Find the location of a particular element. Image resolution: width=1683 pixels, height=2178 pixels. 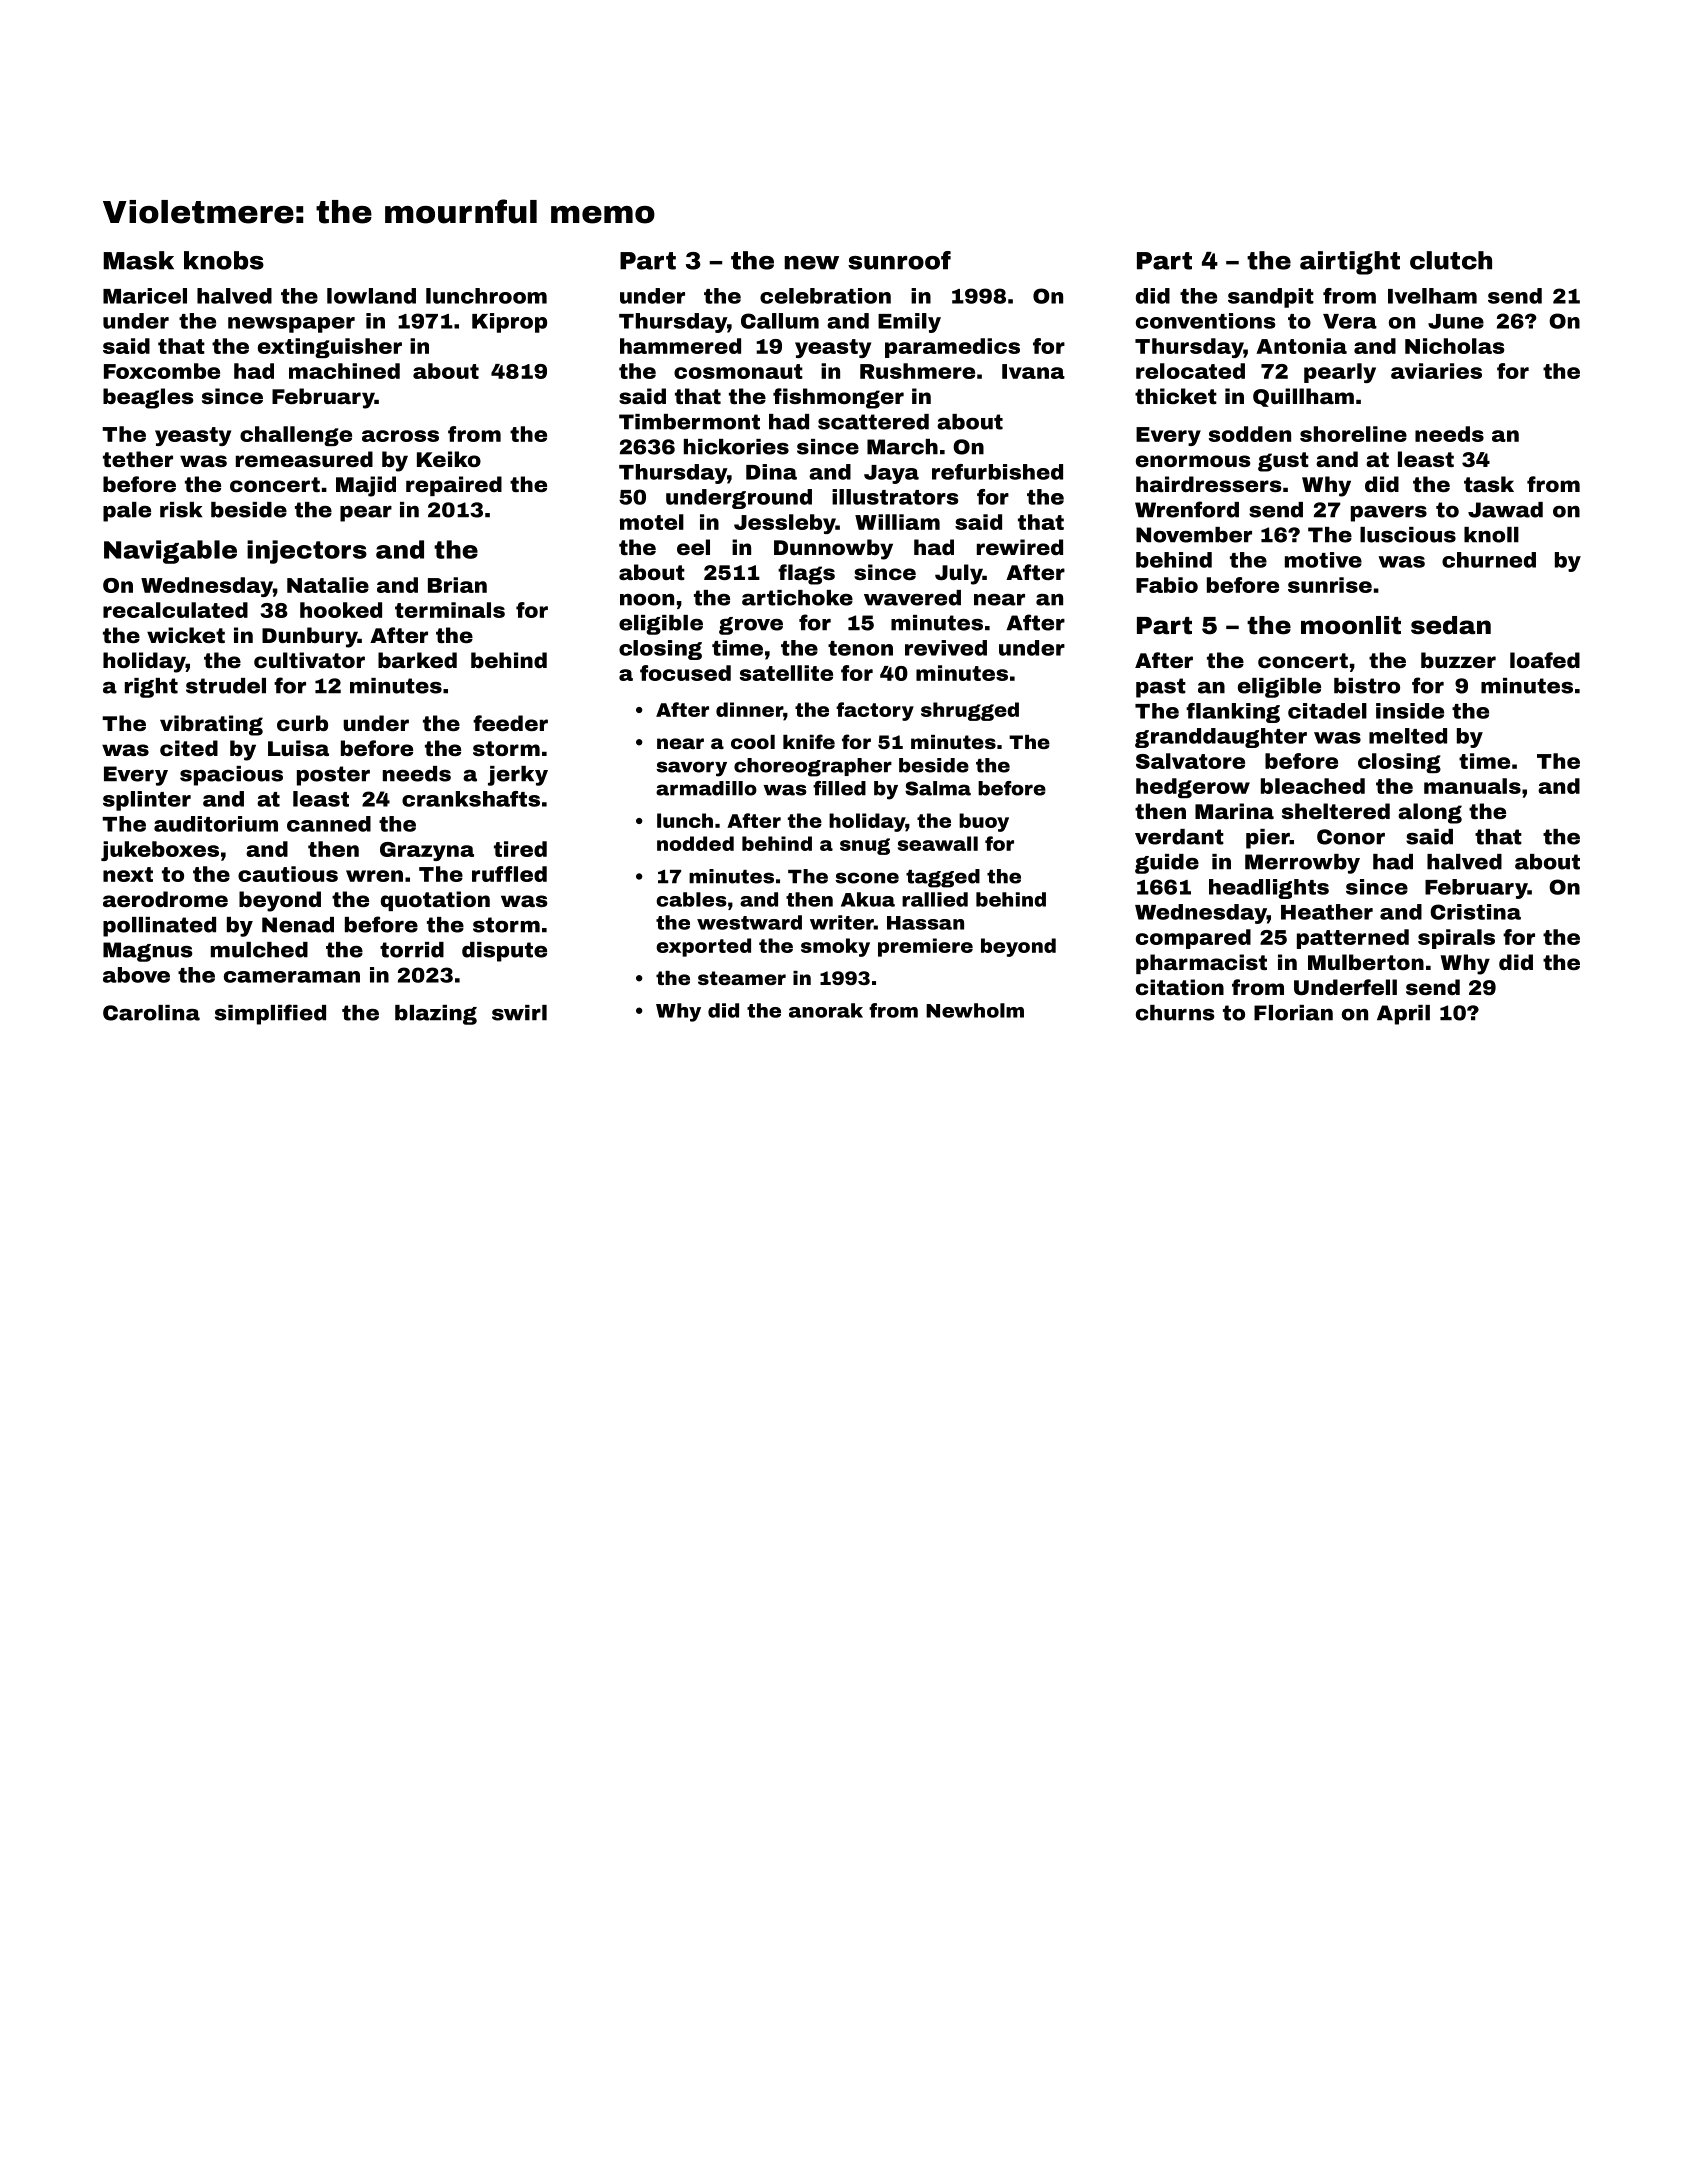

pale is located at coordinates (127, 512).
